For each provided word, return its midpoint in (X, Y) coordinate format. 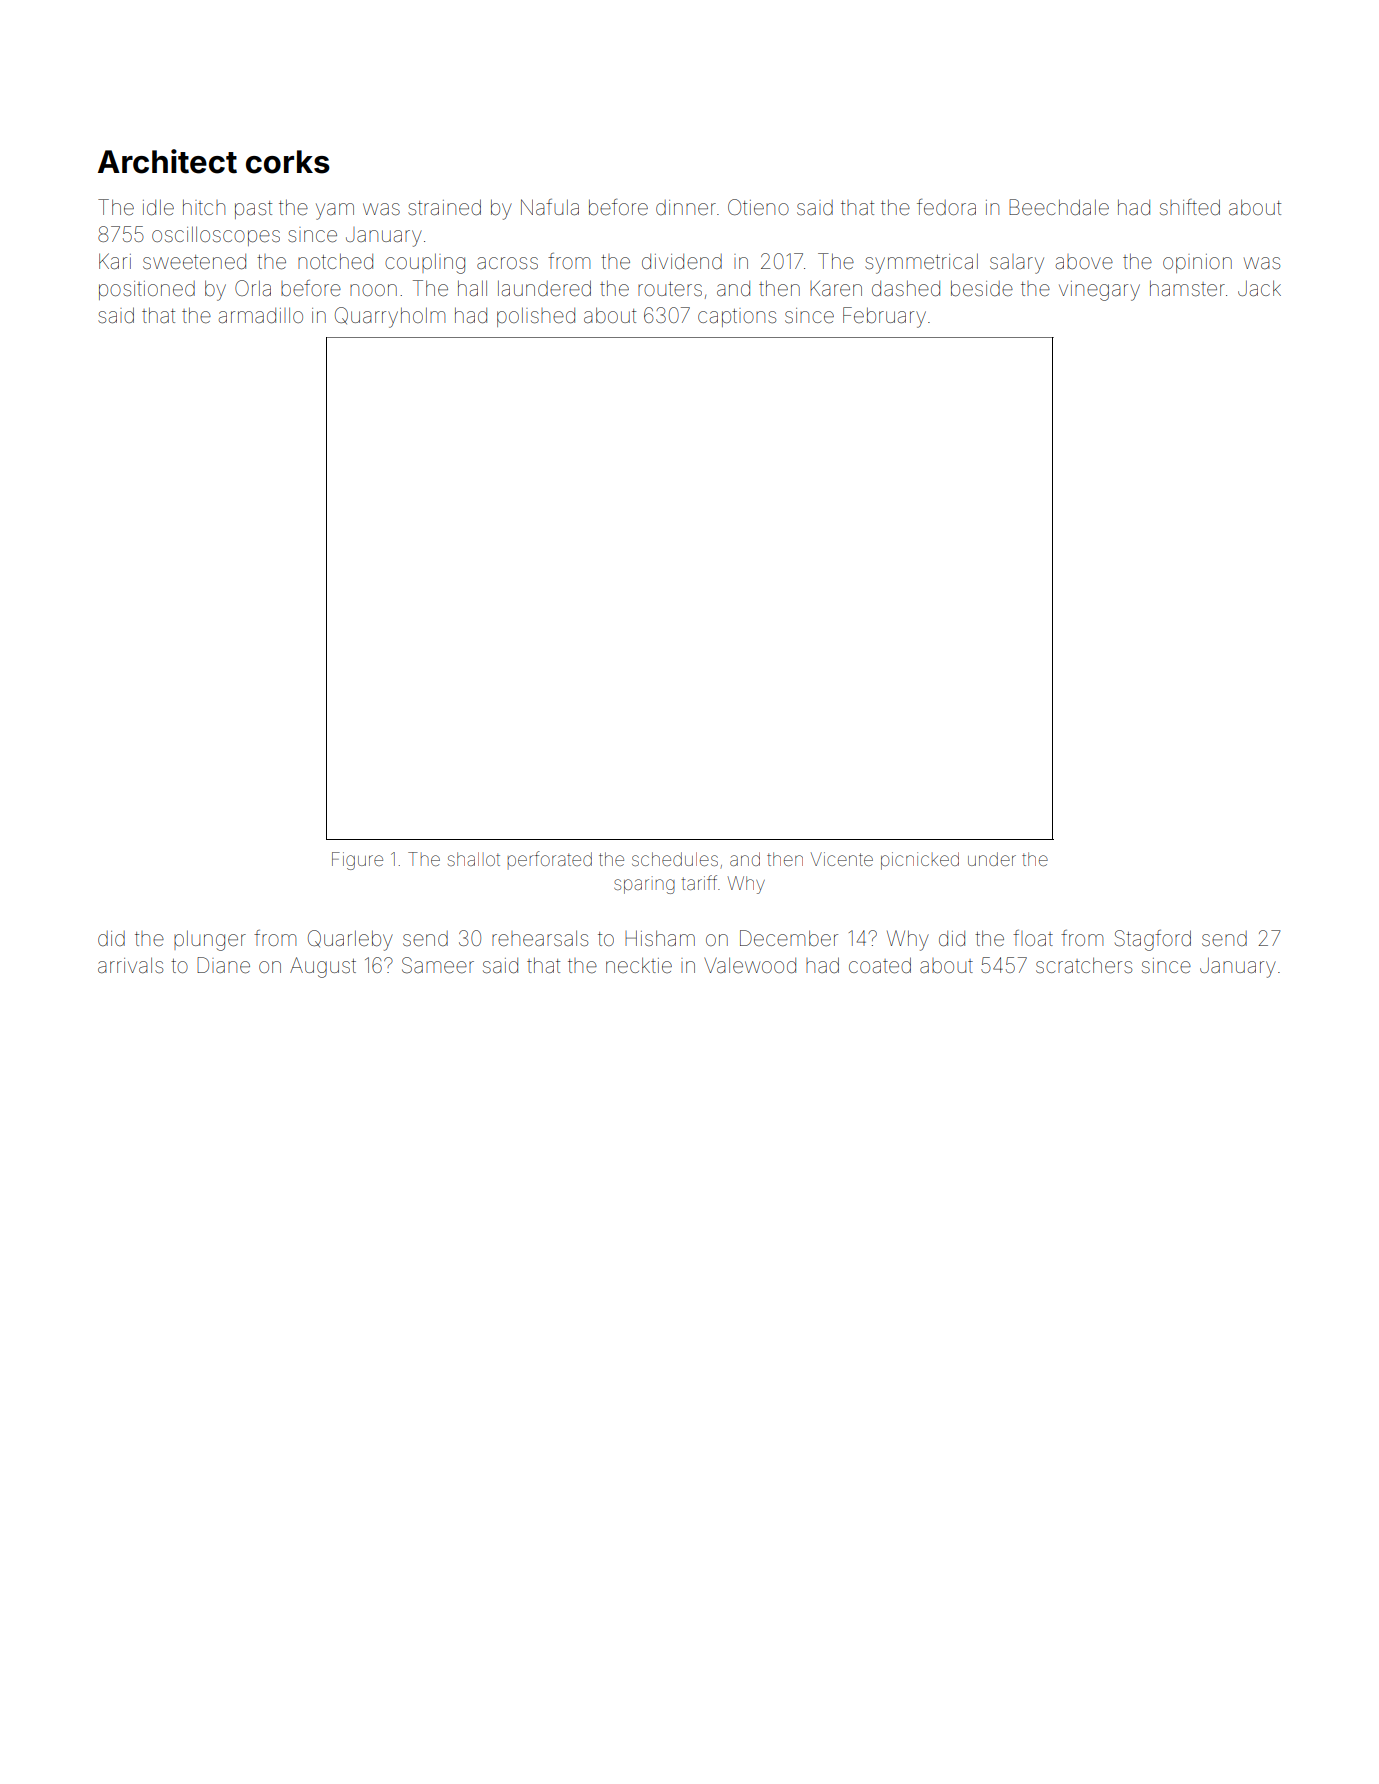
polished (536, 317)
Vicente (842, 859)
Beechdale (1059, 207)
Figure (357, 861)
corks (288, 162)
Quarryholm (390, 317)
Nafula (550, 207)
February (884, 317)
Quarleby (350, 940)
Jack (1259, 288)
